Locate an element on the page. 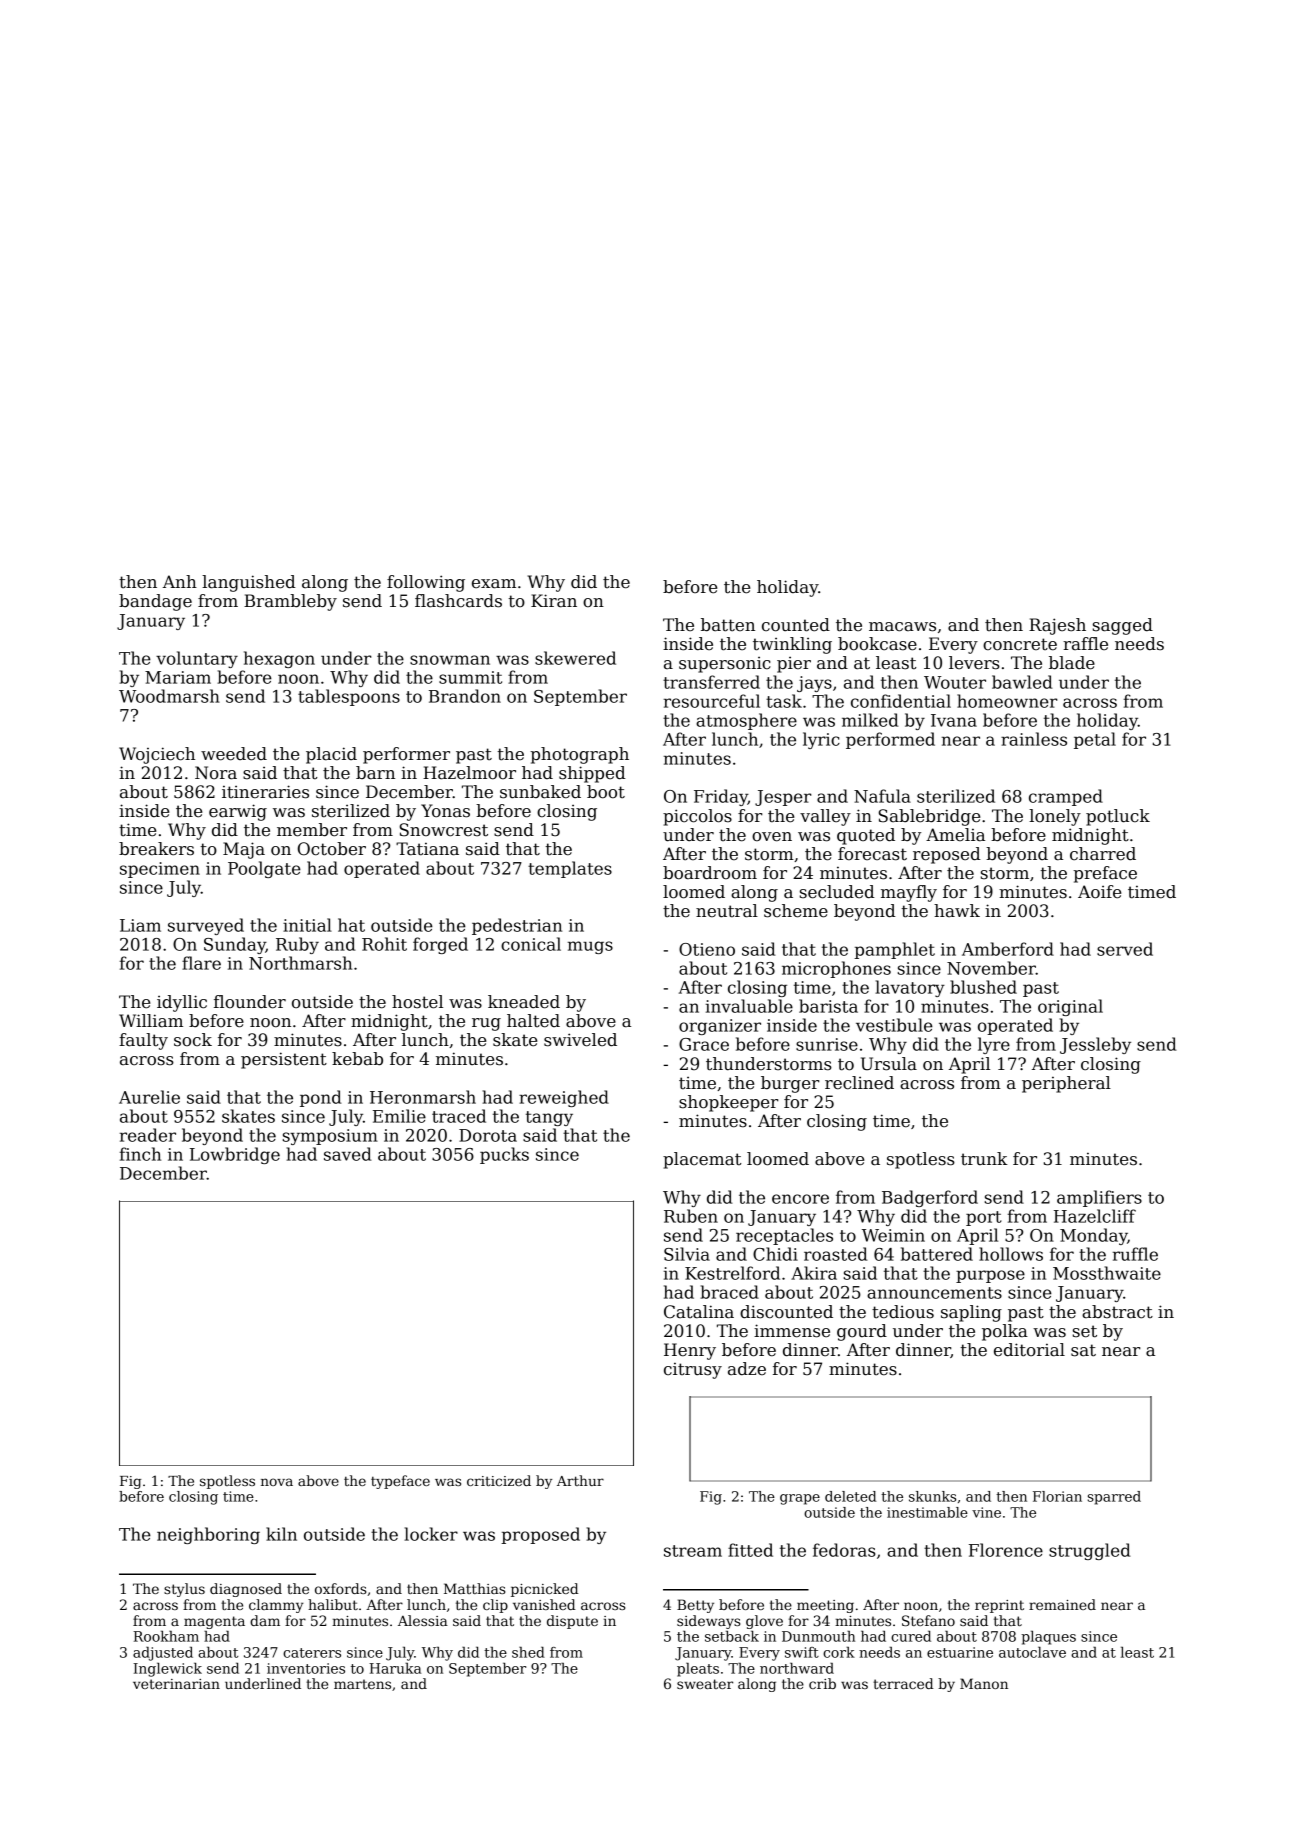  Badgerford is located at coordinates (930, 1198).
